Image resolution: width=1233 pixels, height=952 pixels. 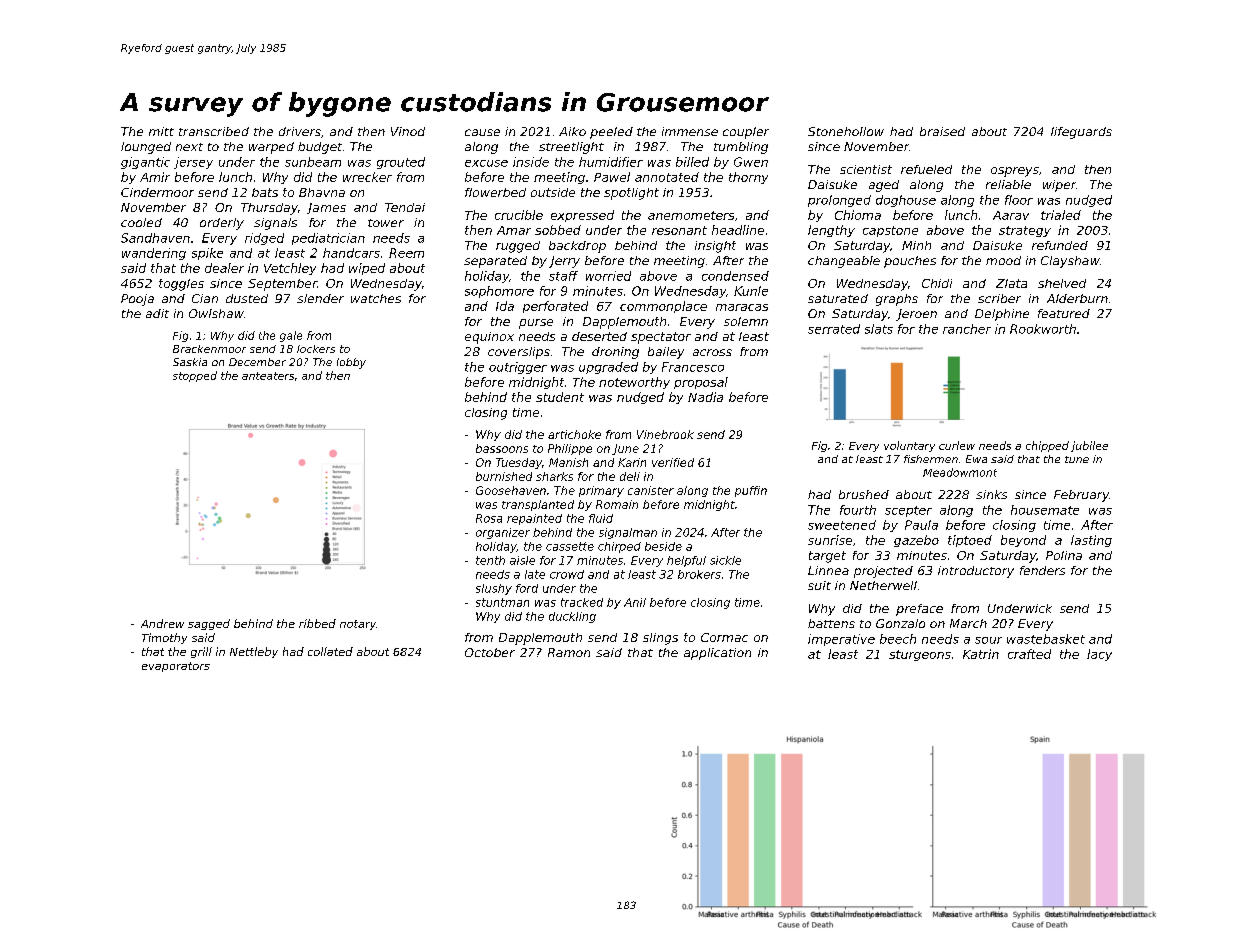 I want to click on ribbed, so click(x=317, y=623).
